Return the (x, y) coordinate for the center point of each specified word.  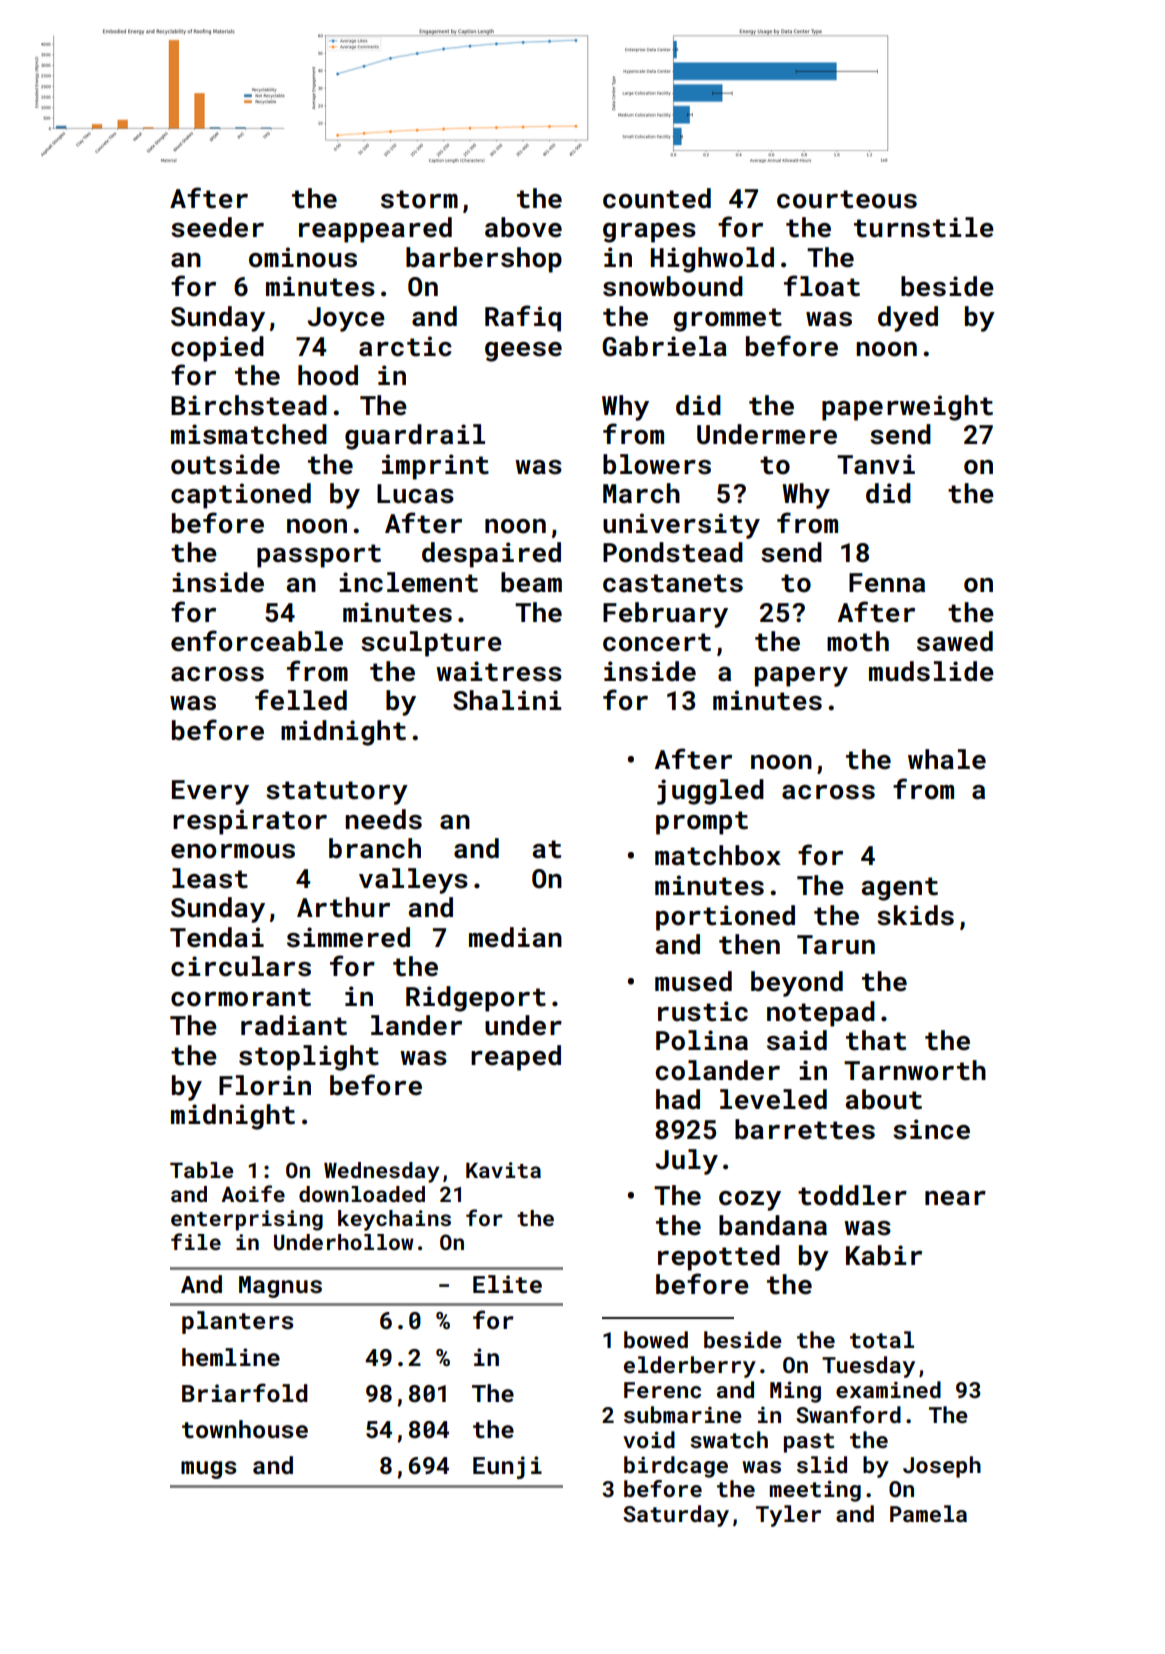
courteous (847, 199)
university (681, 526)
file (196, 1241)
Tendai (217, 937)
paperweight (907, 408)
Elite (507, 1284)
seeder (217, 227)
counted (657, 198)
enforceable (257, 641)
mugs (209, 1470)
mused (693, 981)
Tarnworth (915, 1070)
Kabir (884, 1255)
